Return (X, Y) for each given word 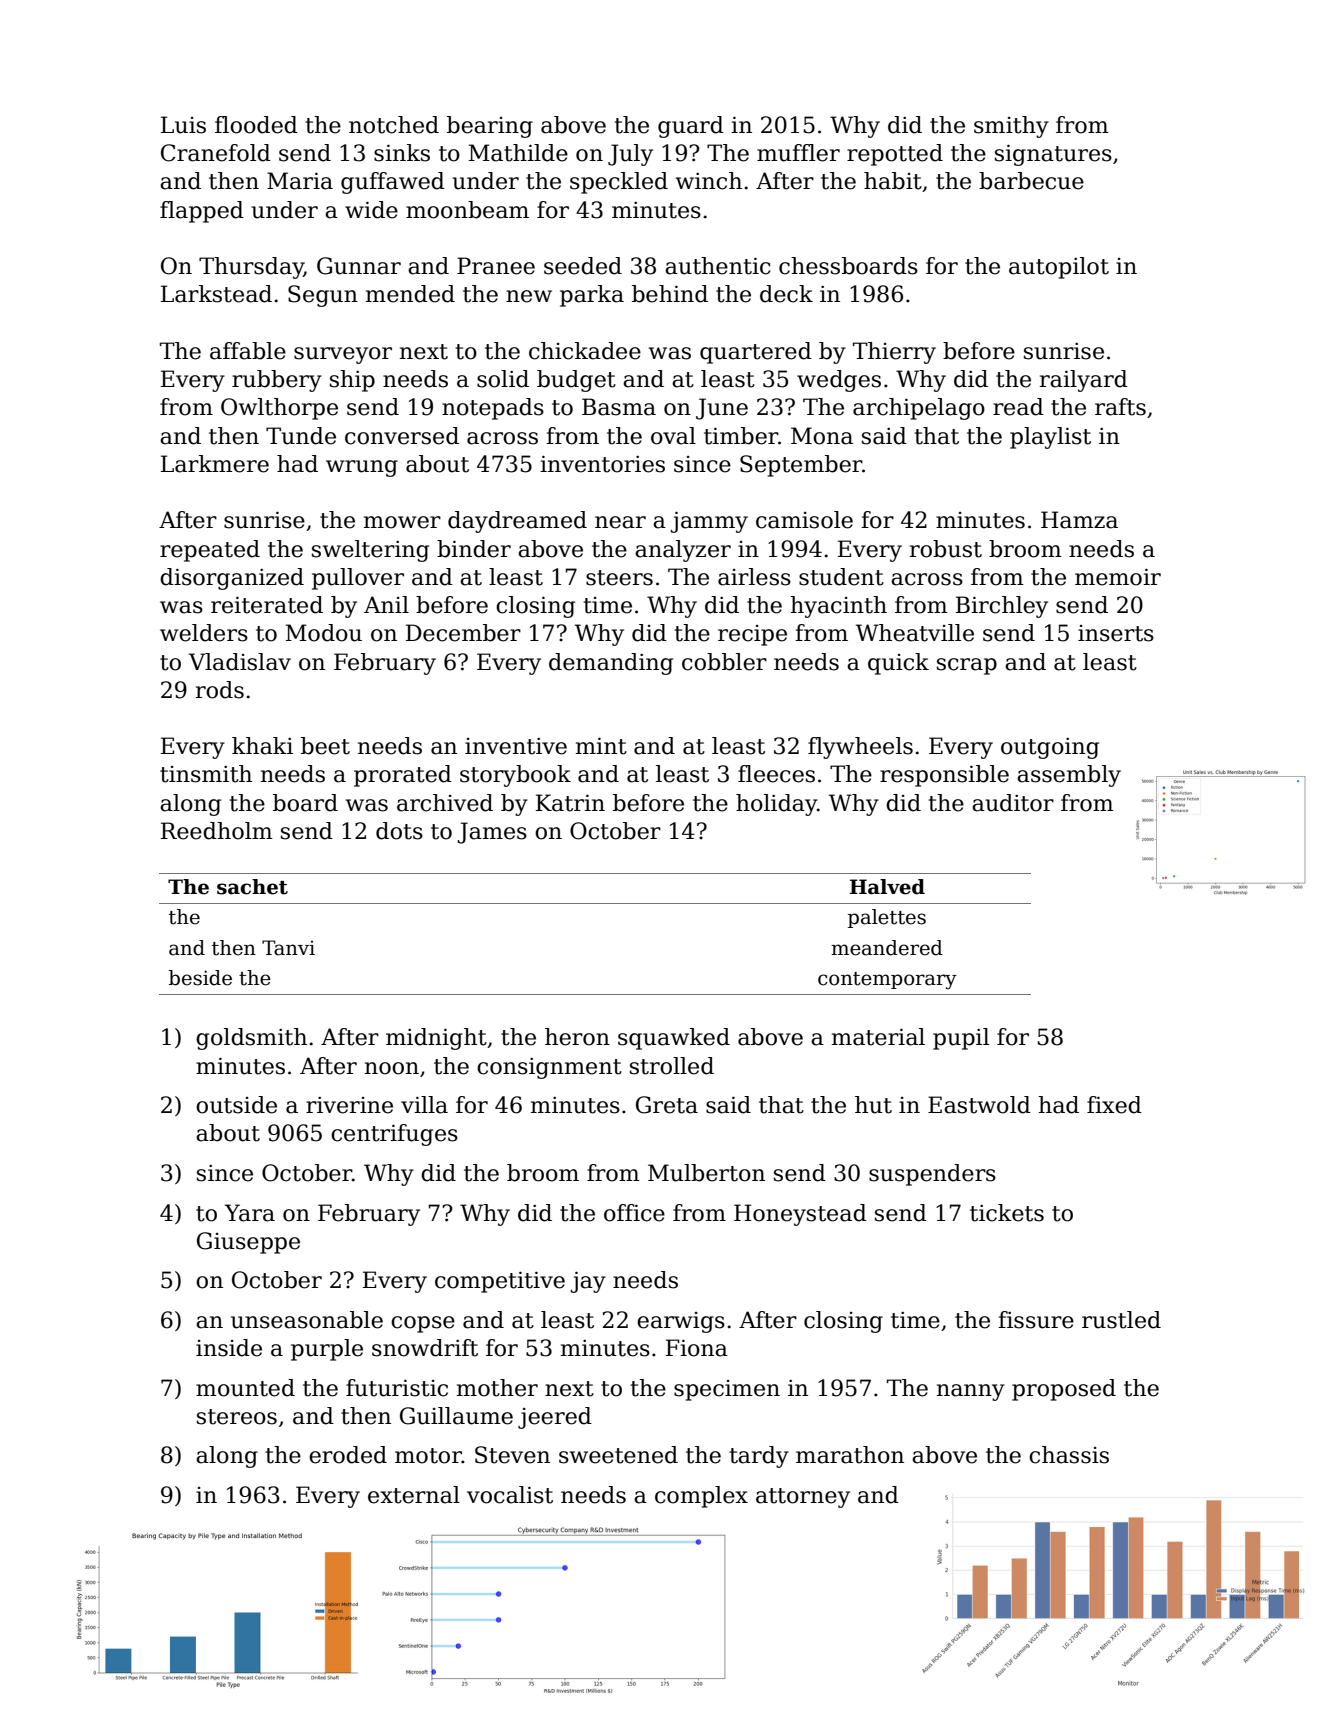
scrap (967, 666)
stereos (237, 1417)
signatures (1053, 155)
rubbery (277, 381)
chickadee (585, 351)
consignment (549, 1068)
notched (394, 125)
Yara (250, 1213)
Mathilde (518, 153)
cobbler (724, 662)
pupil (961, 1039)
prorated (403, 776)
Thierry (894, 353)
